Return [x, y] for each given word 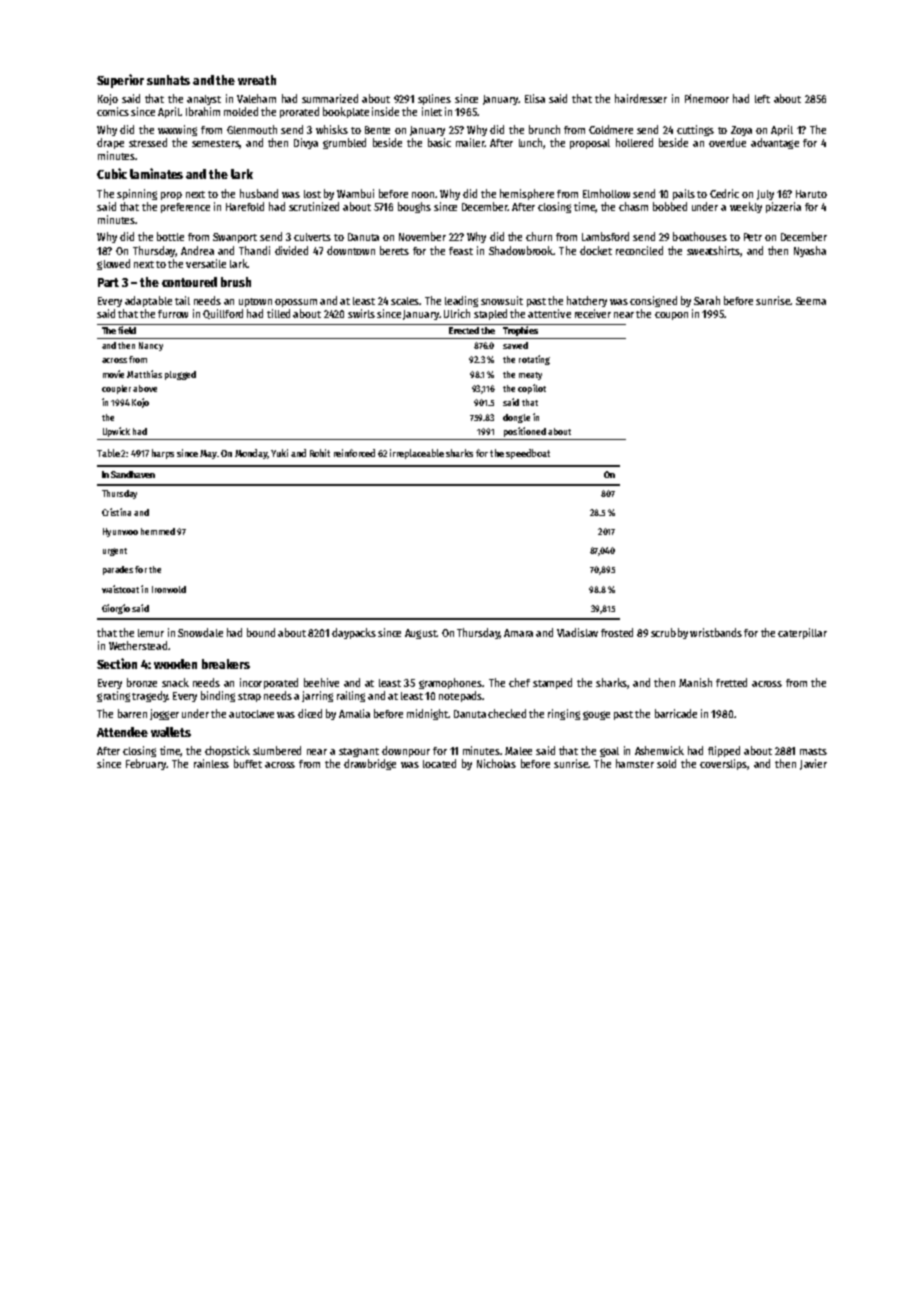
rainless [211, 763]
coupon [671, 316]
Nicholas [496, 763]
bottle [170, 236]
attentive [549, 313]
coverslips [723, 764]
